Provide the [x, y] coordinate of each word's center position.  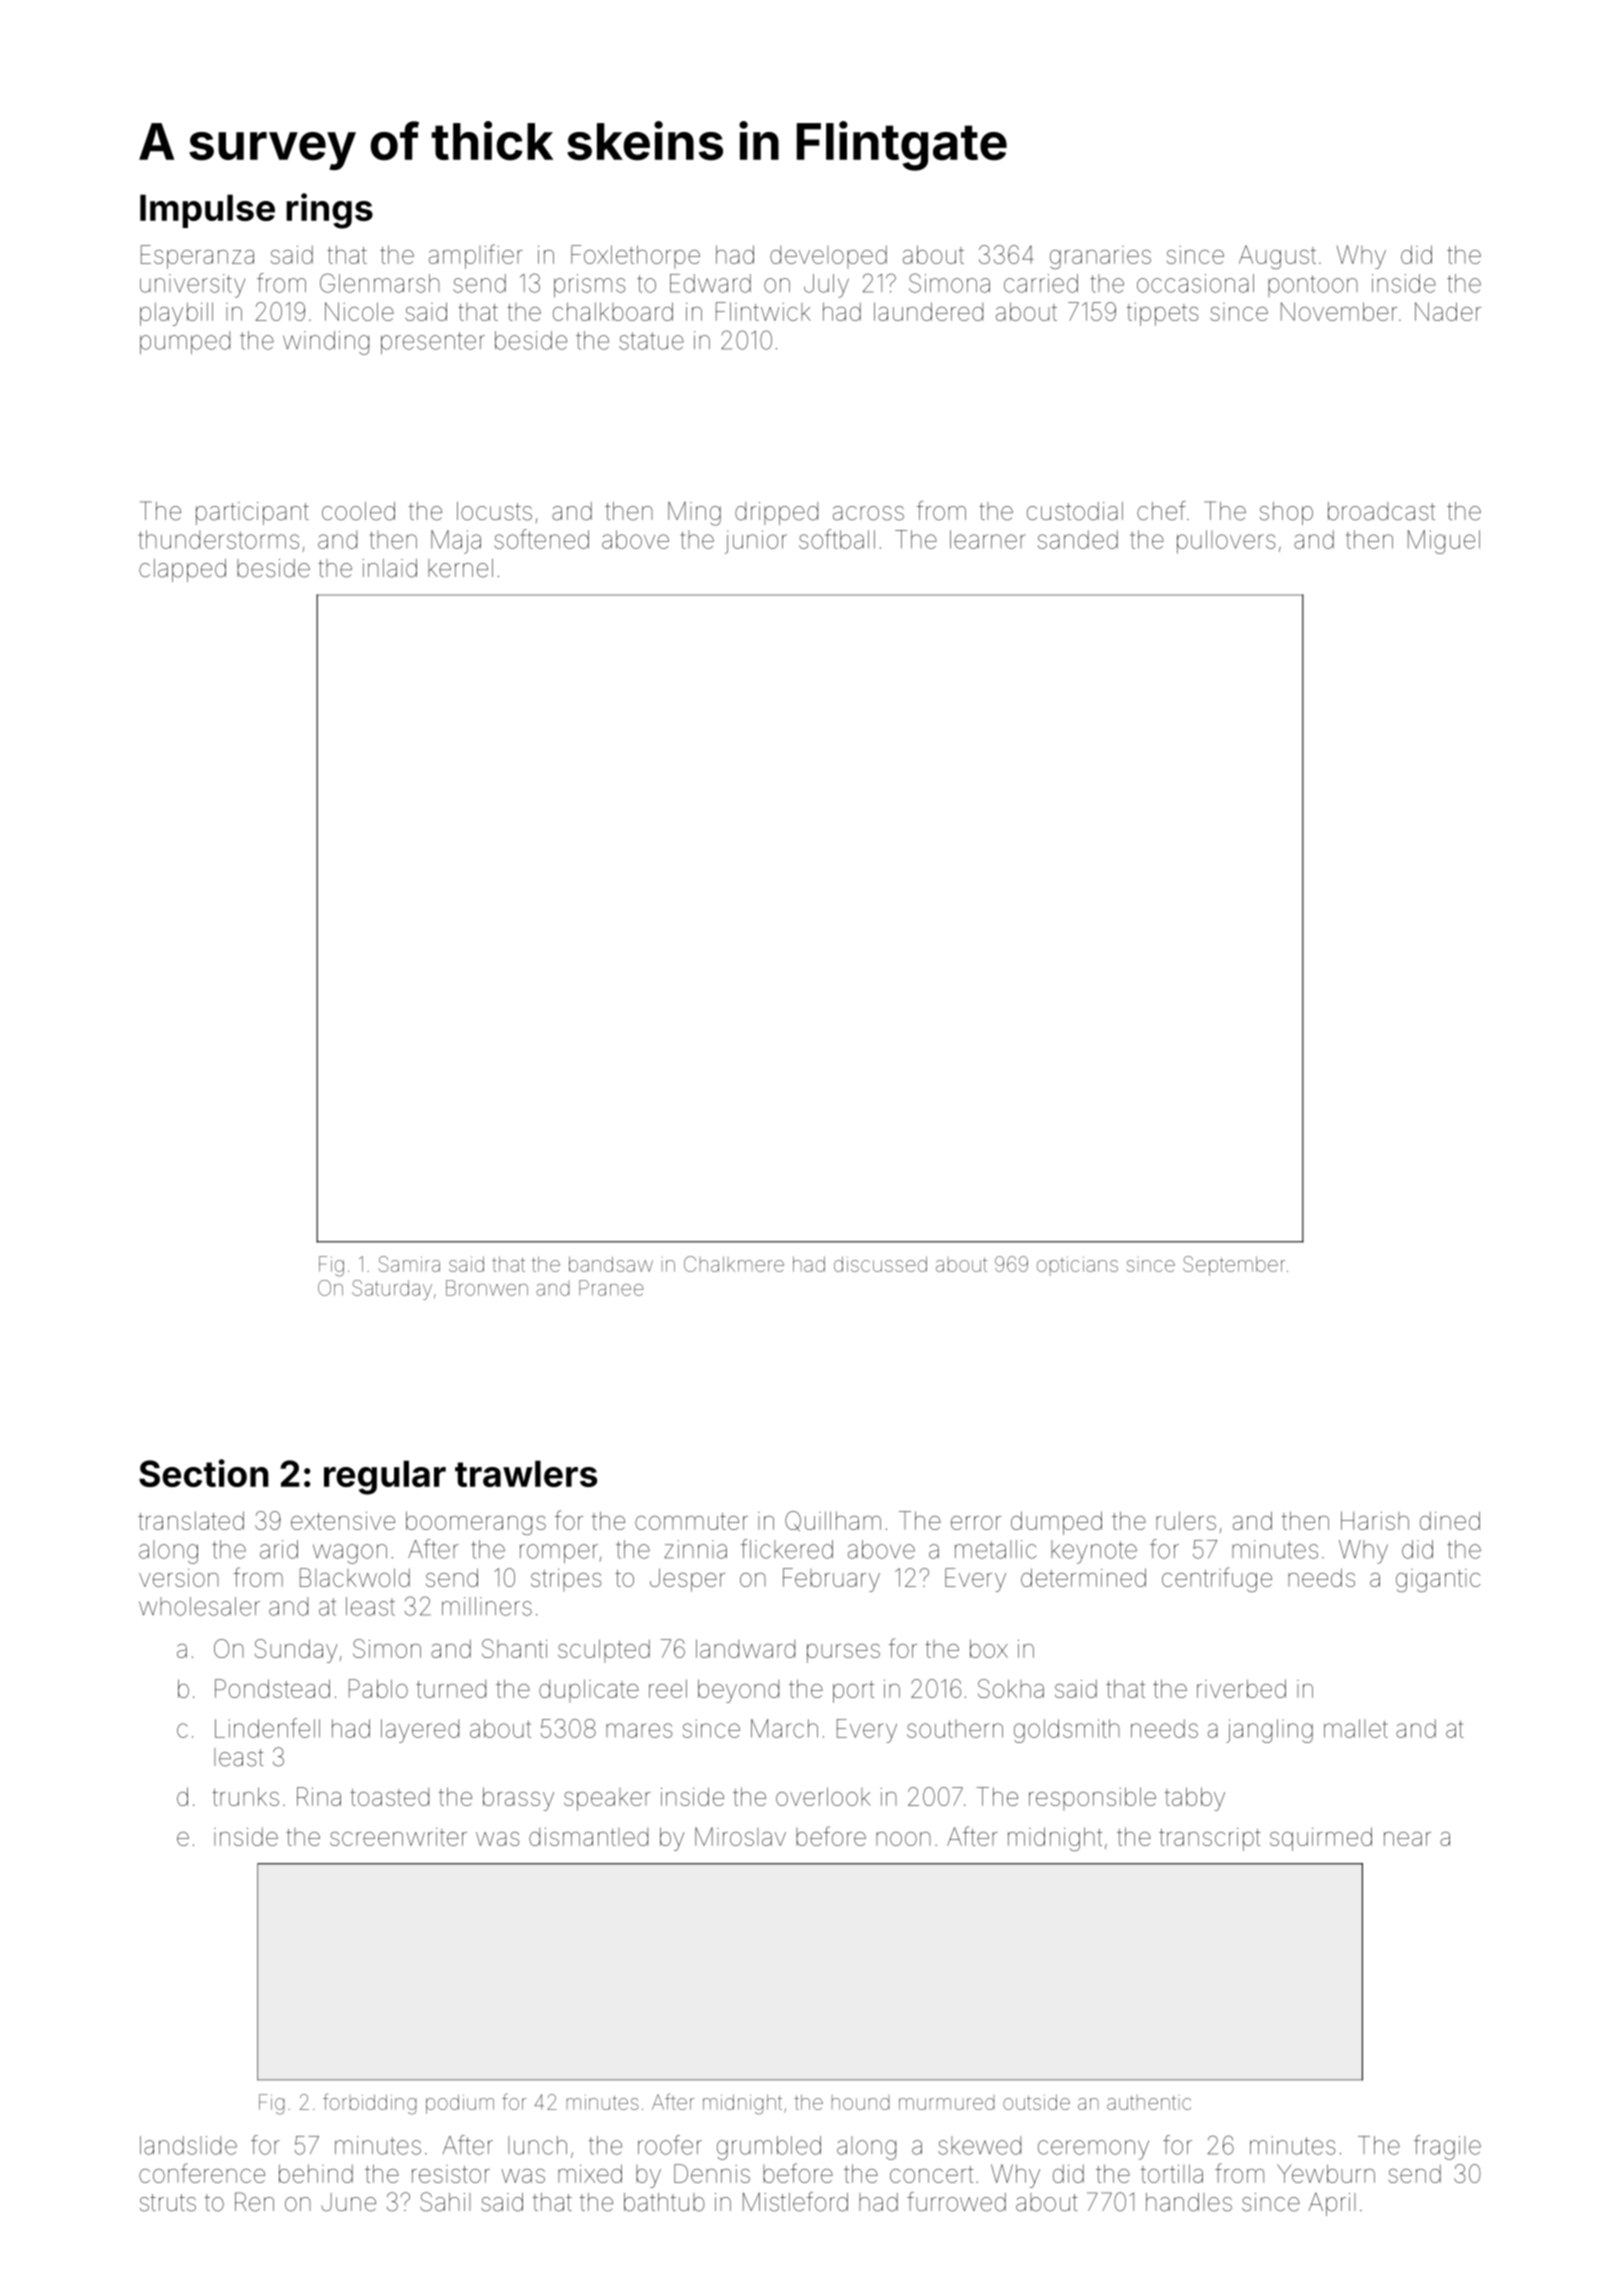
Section [204, 1473]
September [1234, 1266]
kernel [460, 568]
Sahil [445, 2202]
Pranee [611, 1288]
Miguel [1444, 542]
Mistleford [795, 2202]
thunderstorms [218, 539]
